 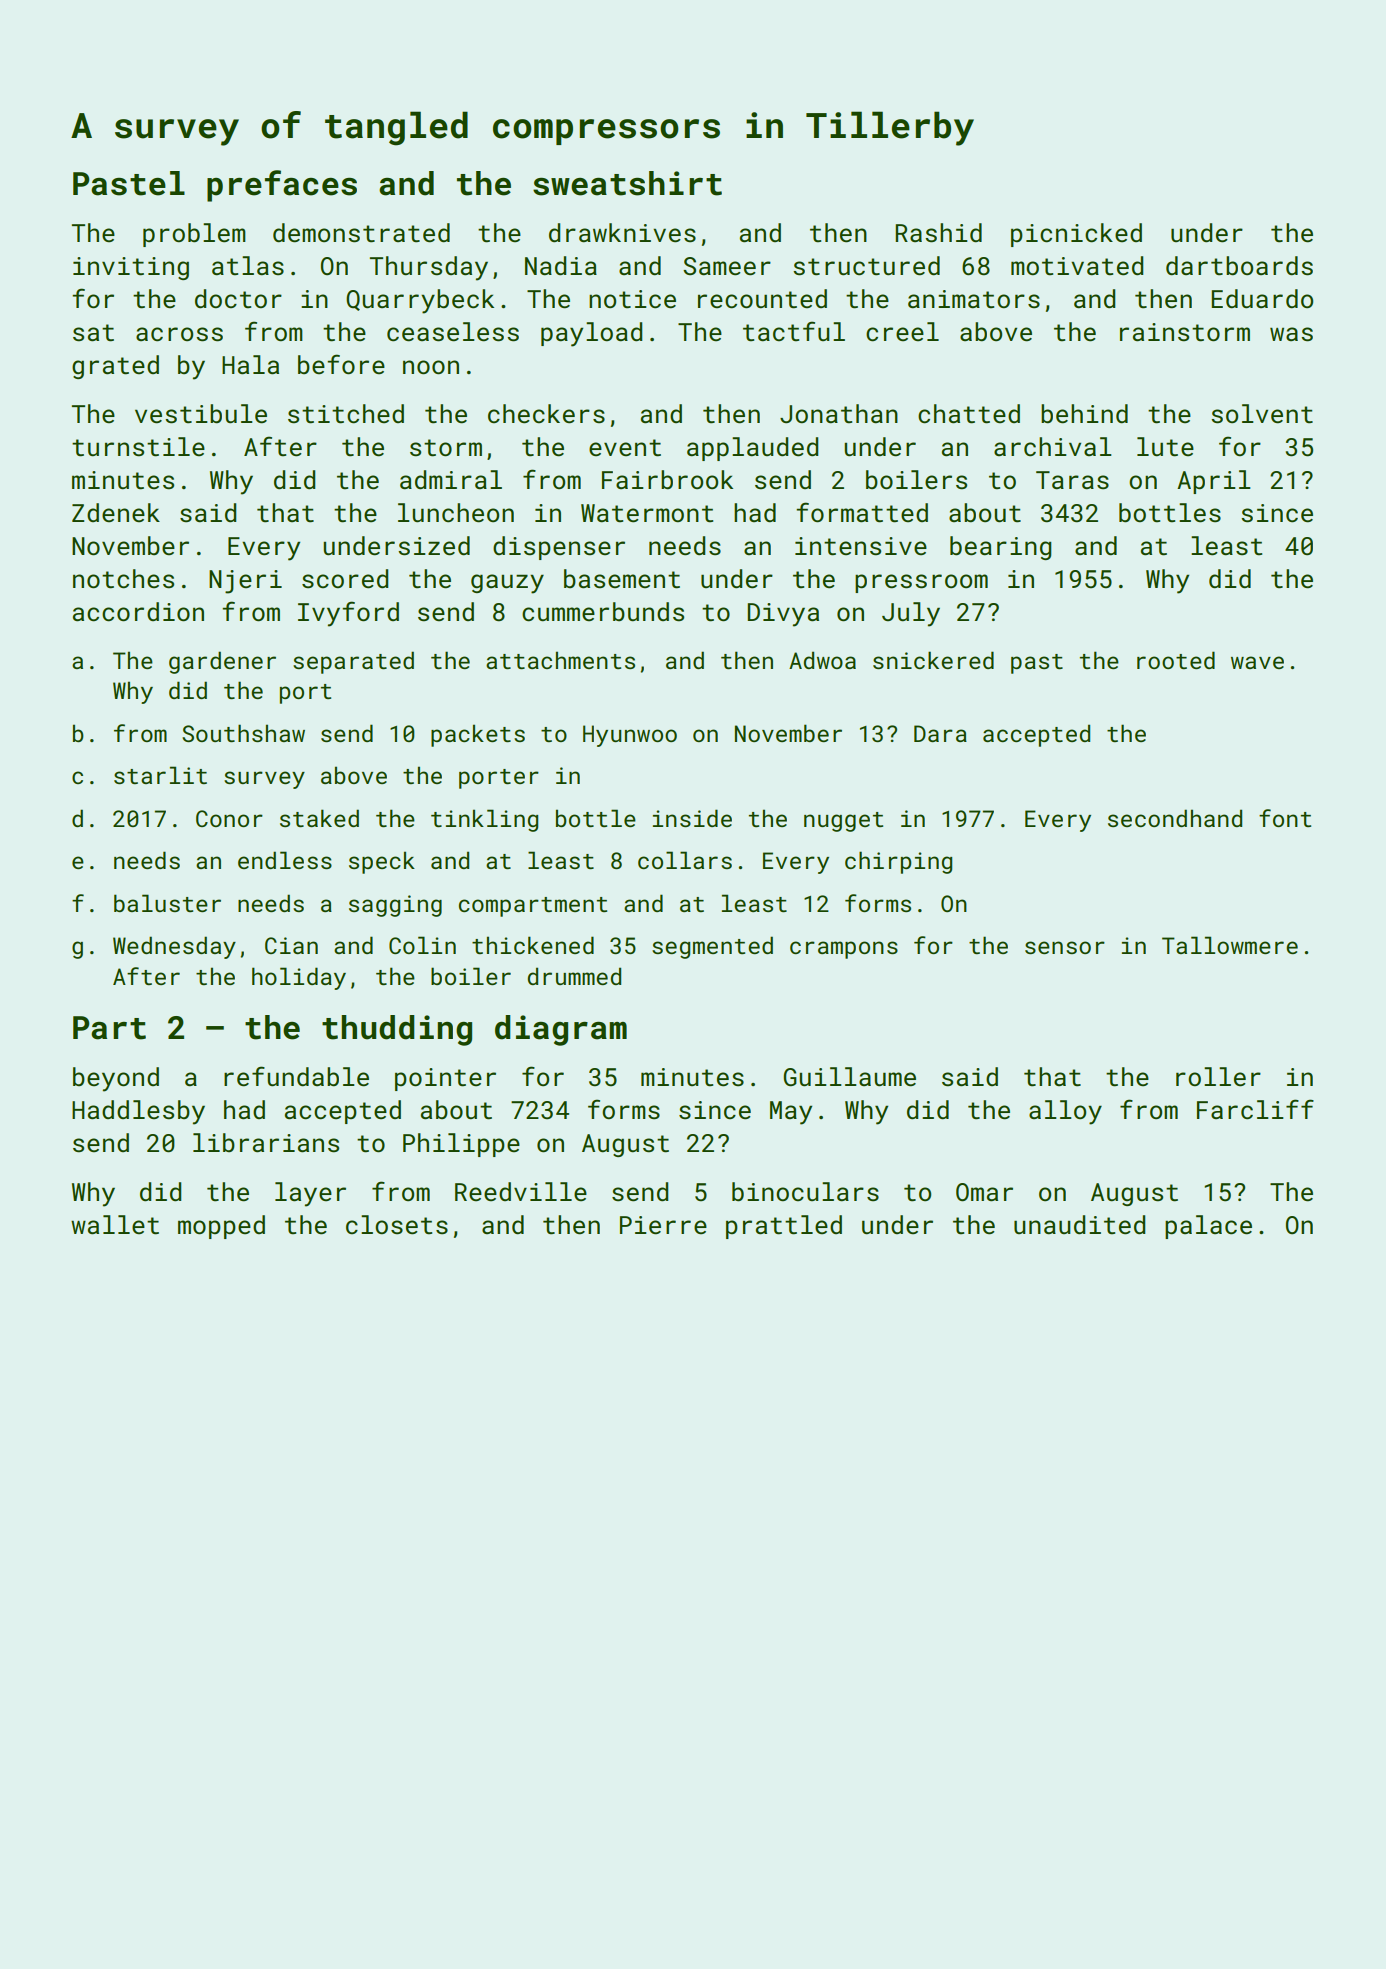 What do you see at coordinates (1076, 235) in the page?
I see `picnicked` at bounding box center [1076, 235].
